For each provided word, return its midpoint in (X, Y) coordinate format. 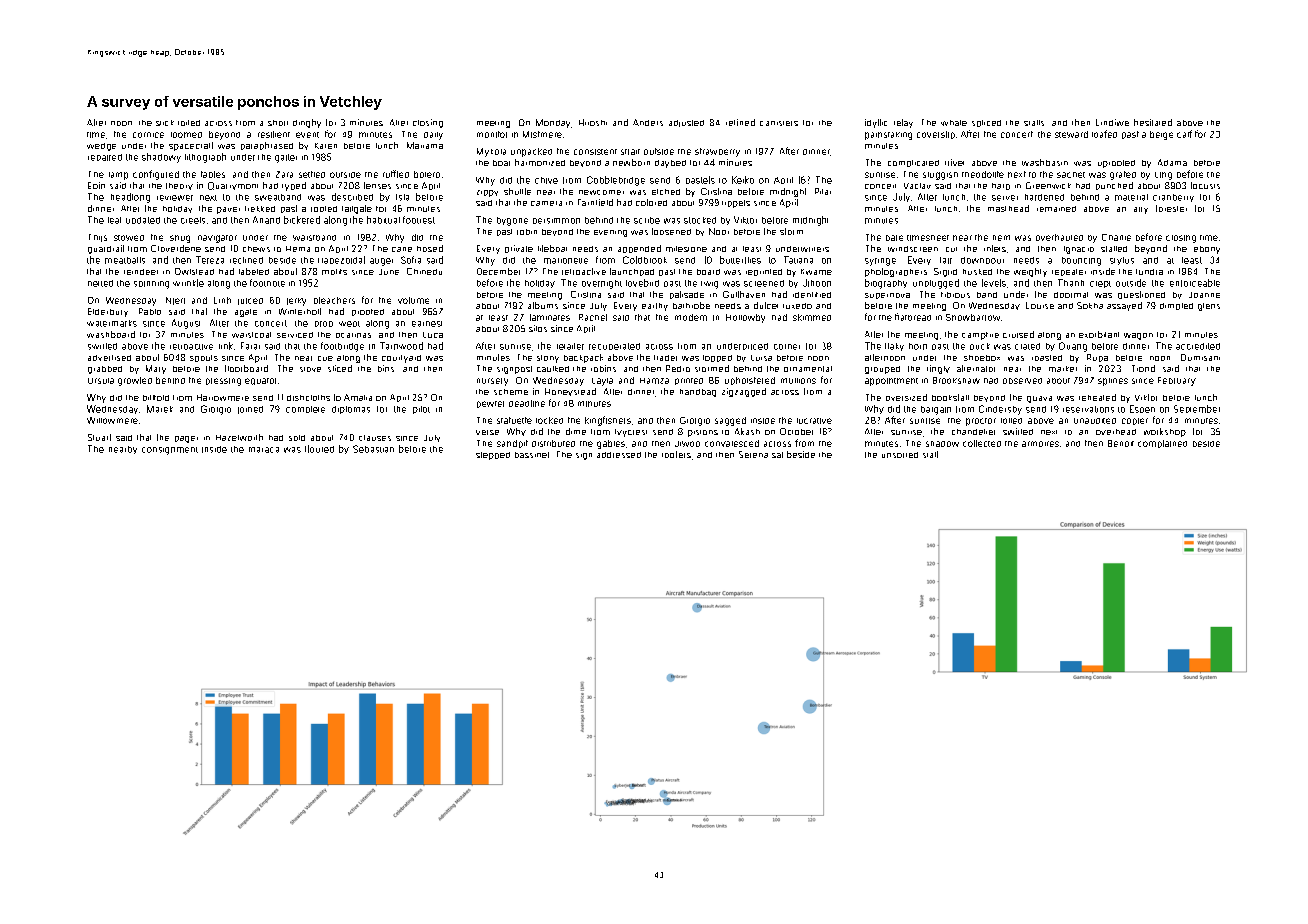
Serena (753, 454)
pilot (421, 410)
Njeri (175, 301)
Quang (1073, 347)
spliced (986, 123)
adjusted (686, 123)
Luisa (761, 358)
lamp (118, 176)
